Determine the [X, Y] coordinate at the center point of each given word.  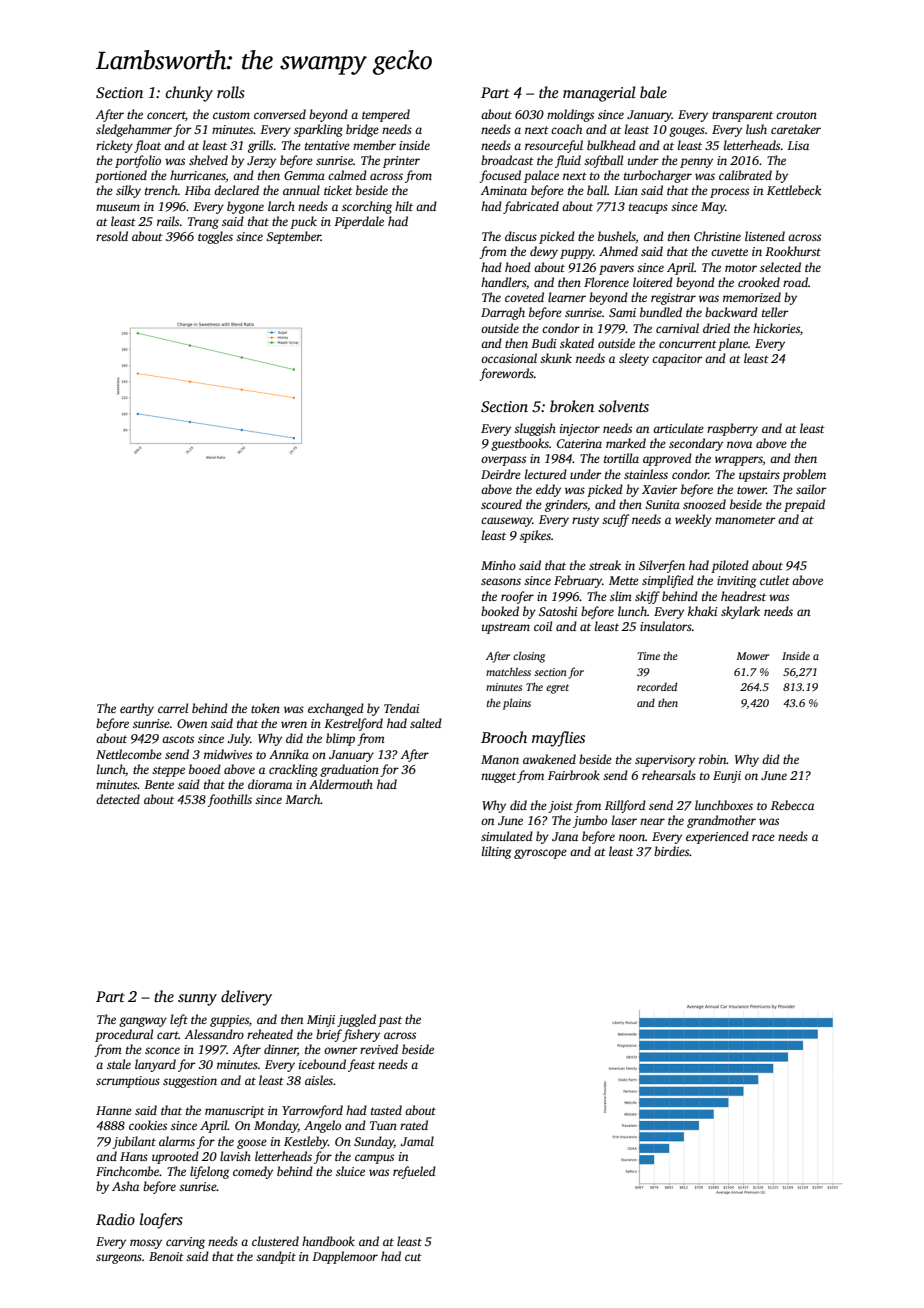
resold [112, 236]
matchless [508, 671]
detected [118, 799]
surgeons [119, 1259]
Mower [752, 656]
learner [567, 297]
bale [653, 92]
